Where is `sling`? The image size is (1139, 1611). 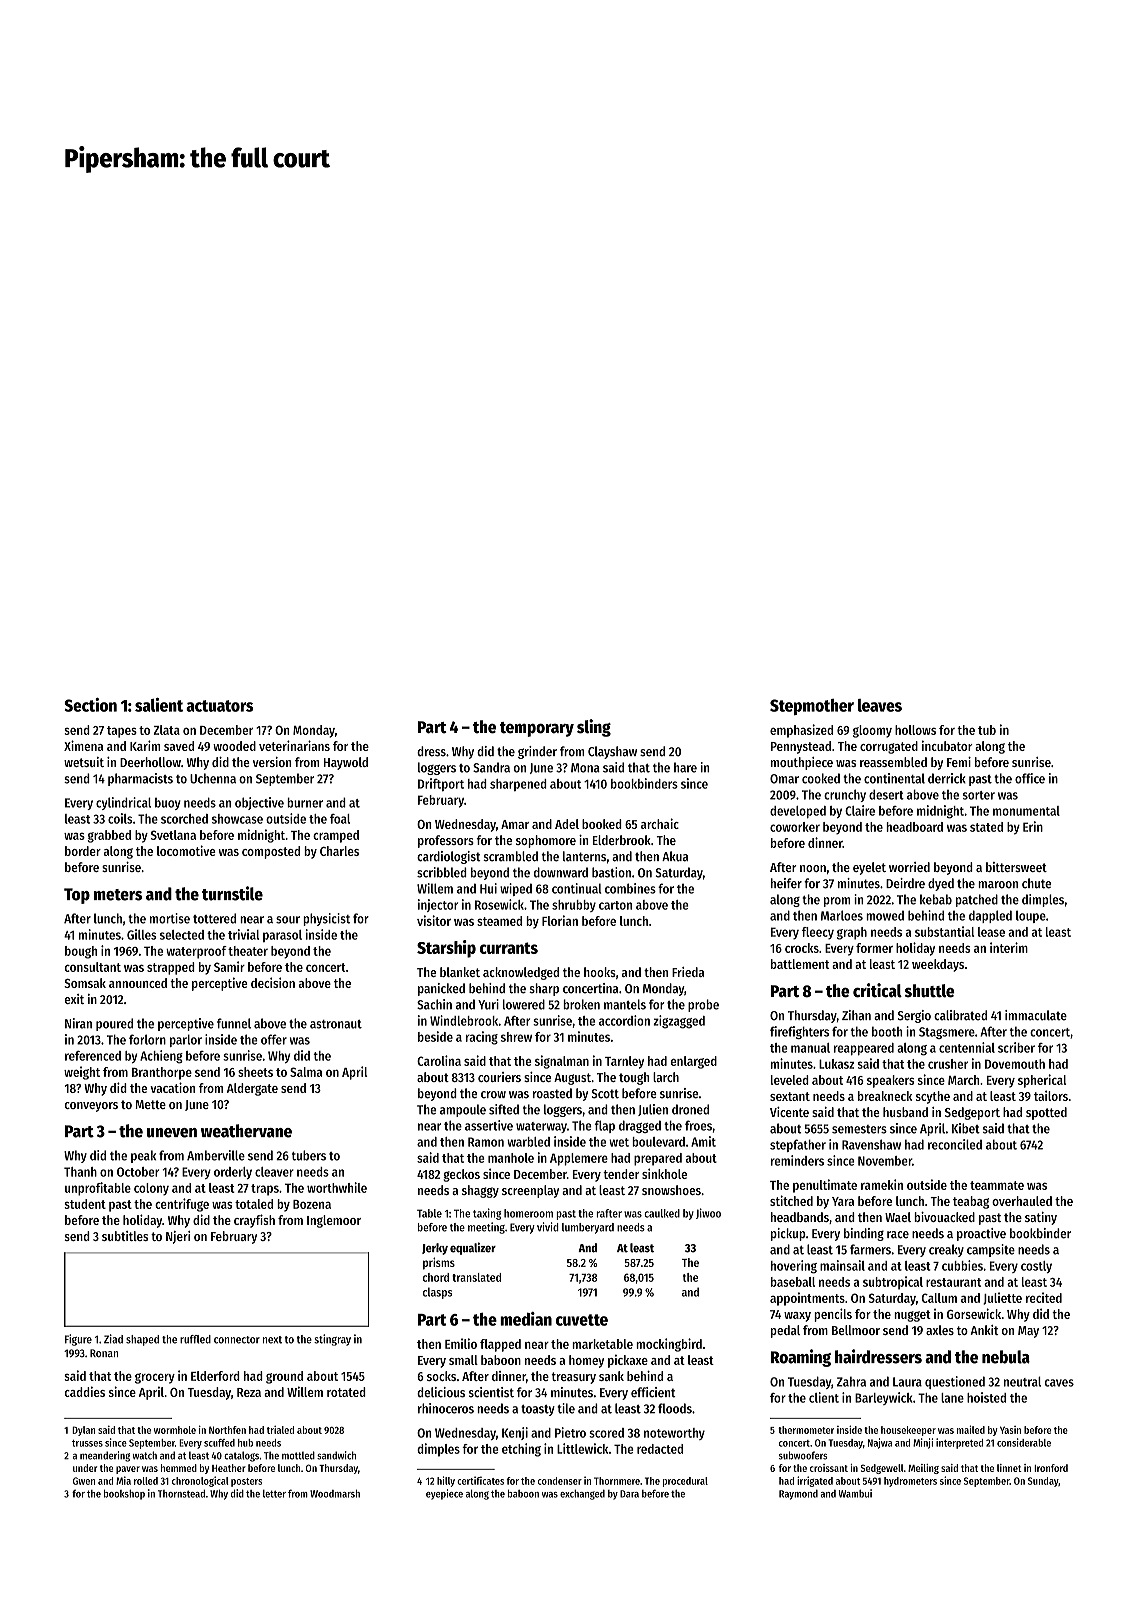 sling is located at coordinates (594, 728).
